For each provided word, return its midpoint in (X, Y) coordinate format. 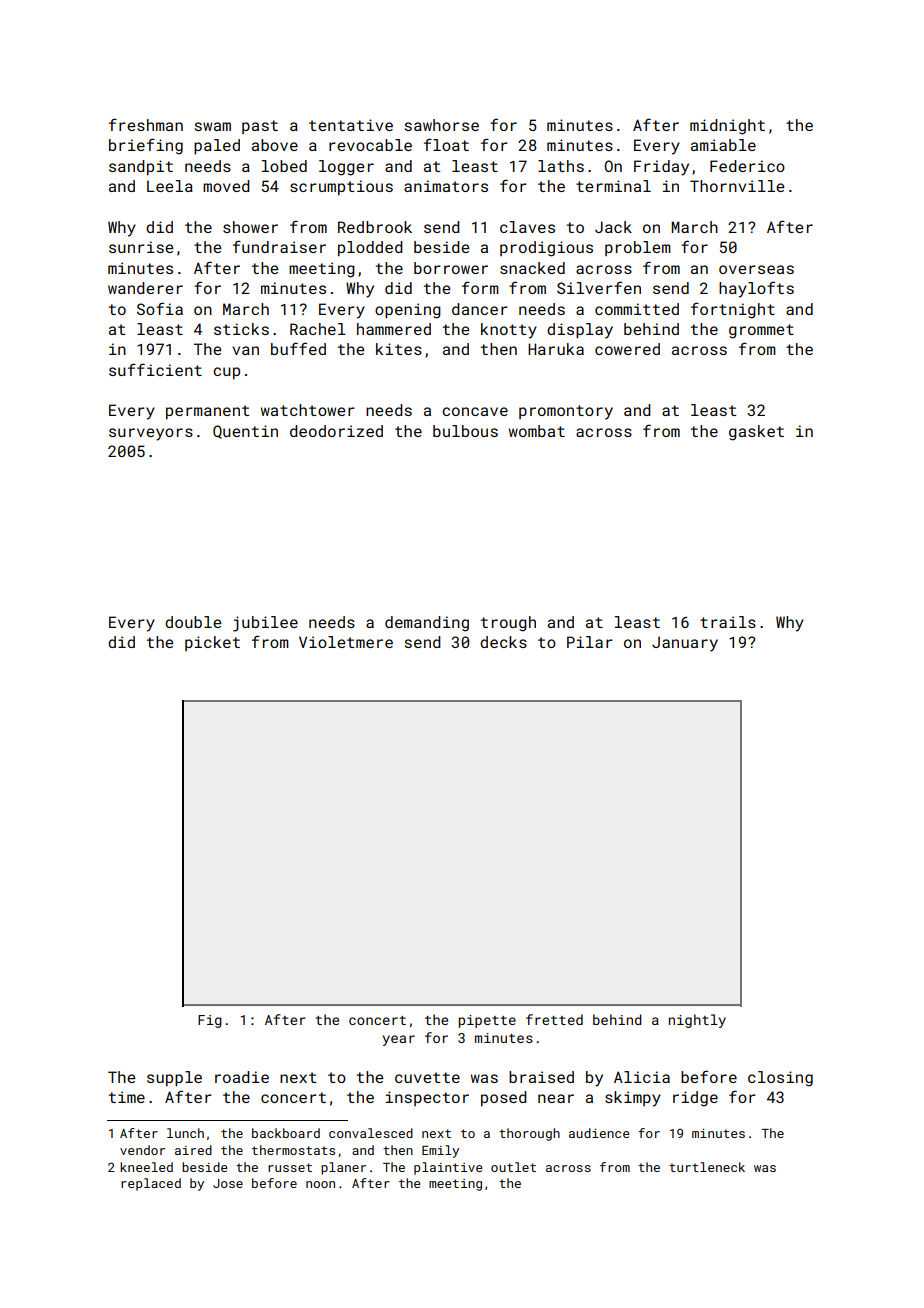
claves (527, 227)
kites (399, 349)
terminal (613, 186)
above (275, 145)
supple (174, 1078)
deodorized (336, 431)
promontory (566, 412)
